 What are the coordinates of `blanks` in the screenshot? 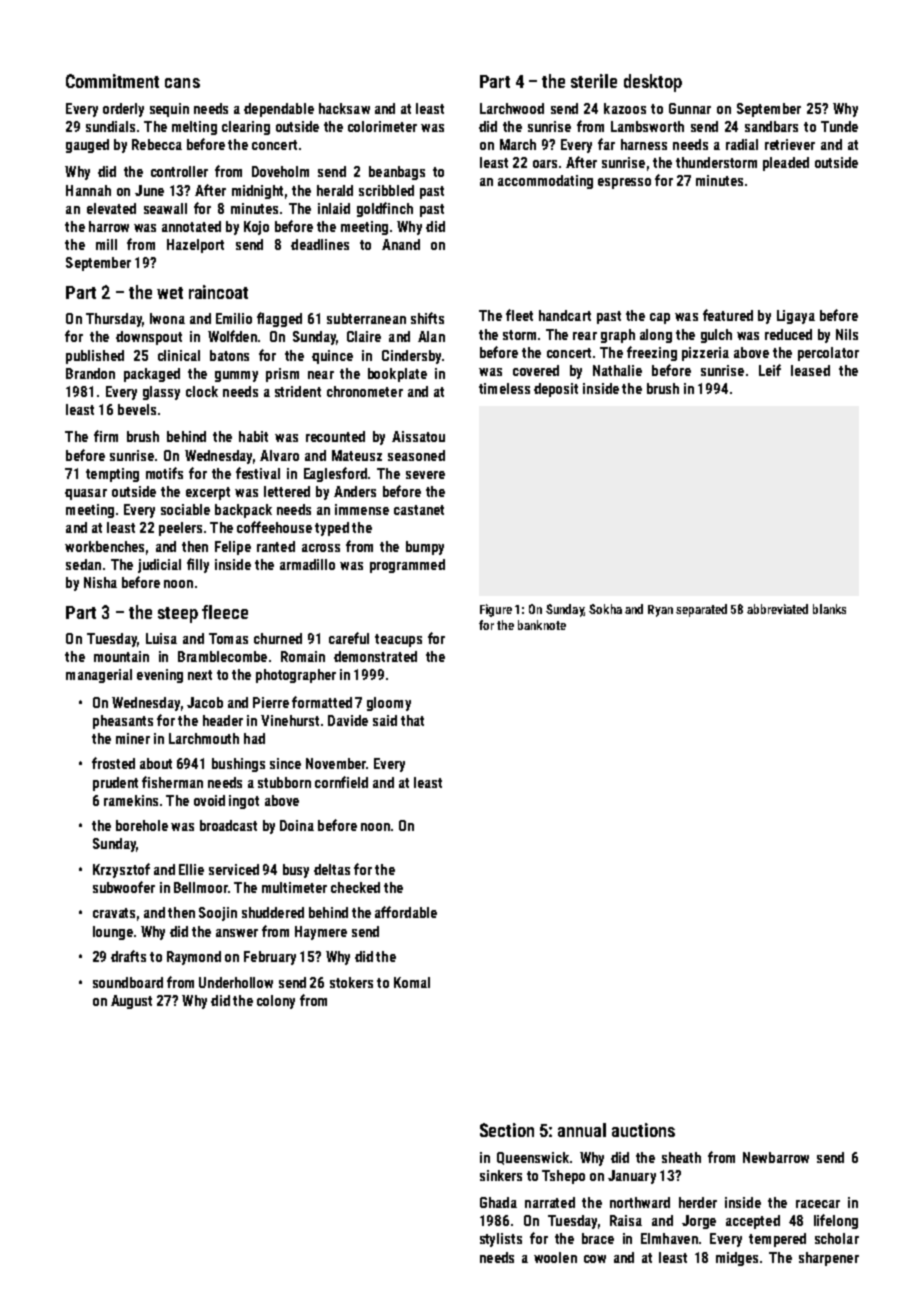 It's located at (829, 609).
